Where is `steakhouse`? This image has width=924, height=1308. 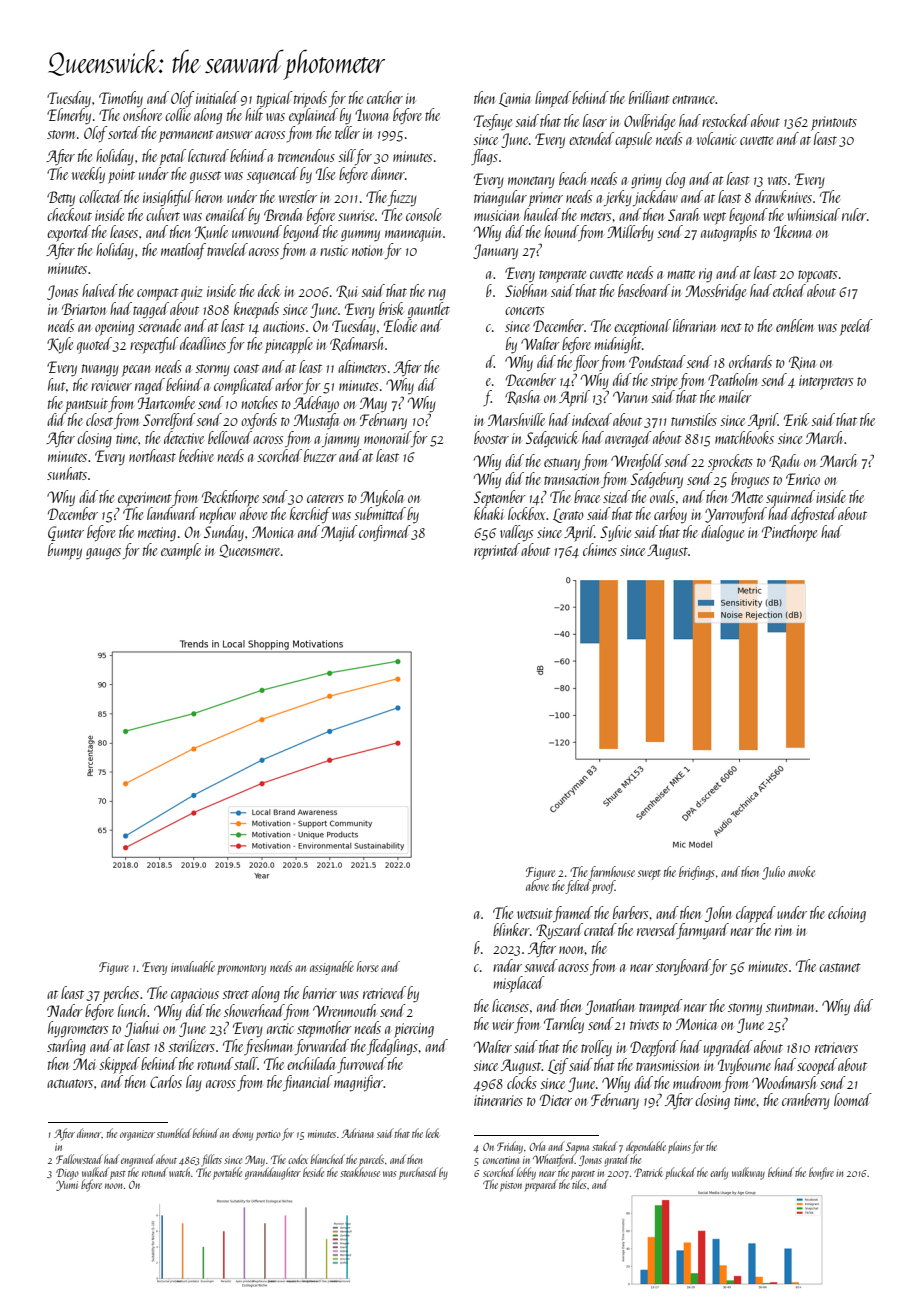
steakhouse is located at coordinates (360, 1172).
